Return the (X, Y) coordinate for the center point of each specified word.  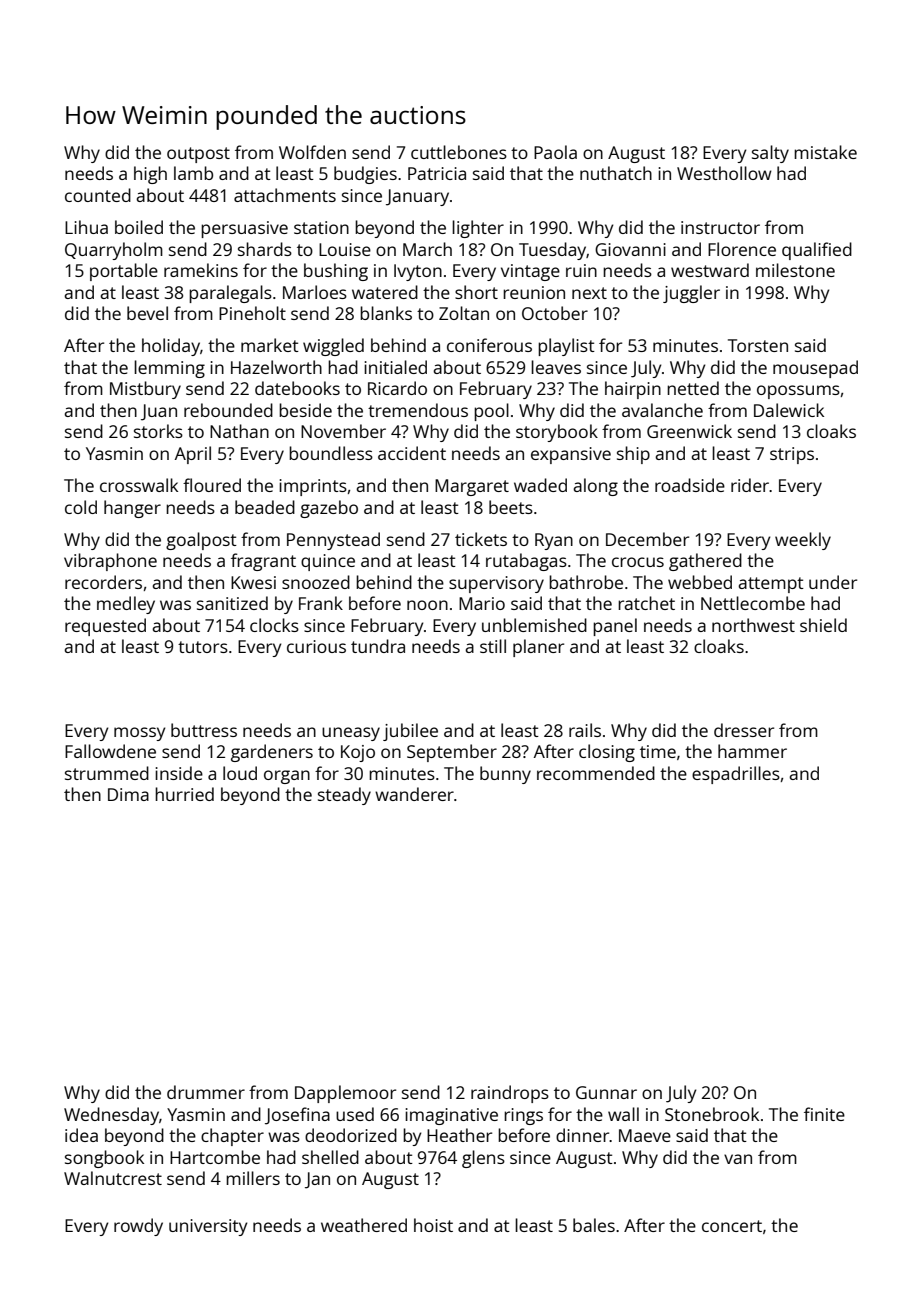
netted (693, 388)
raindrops (510, 1094)
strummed (107, 773)
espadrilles (736, 775)
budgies (365, 175)
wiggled (333, 347)
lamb (193, 173)
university (208, 1227)
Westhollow (724, 173)
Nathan (239, 431)
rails (585, 730)
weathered (364, 1225)
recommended (596, 773)
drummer (206, 1092)
